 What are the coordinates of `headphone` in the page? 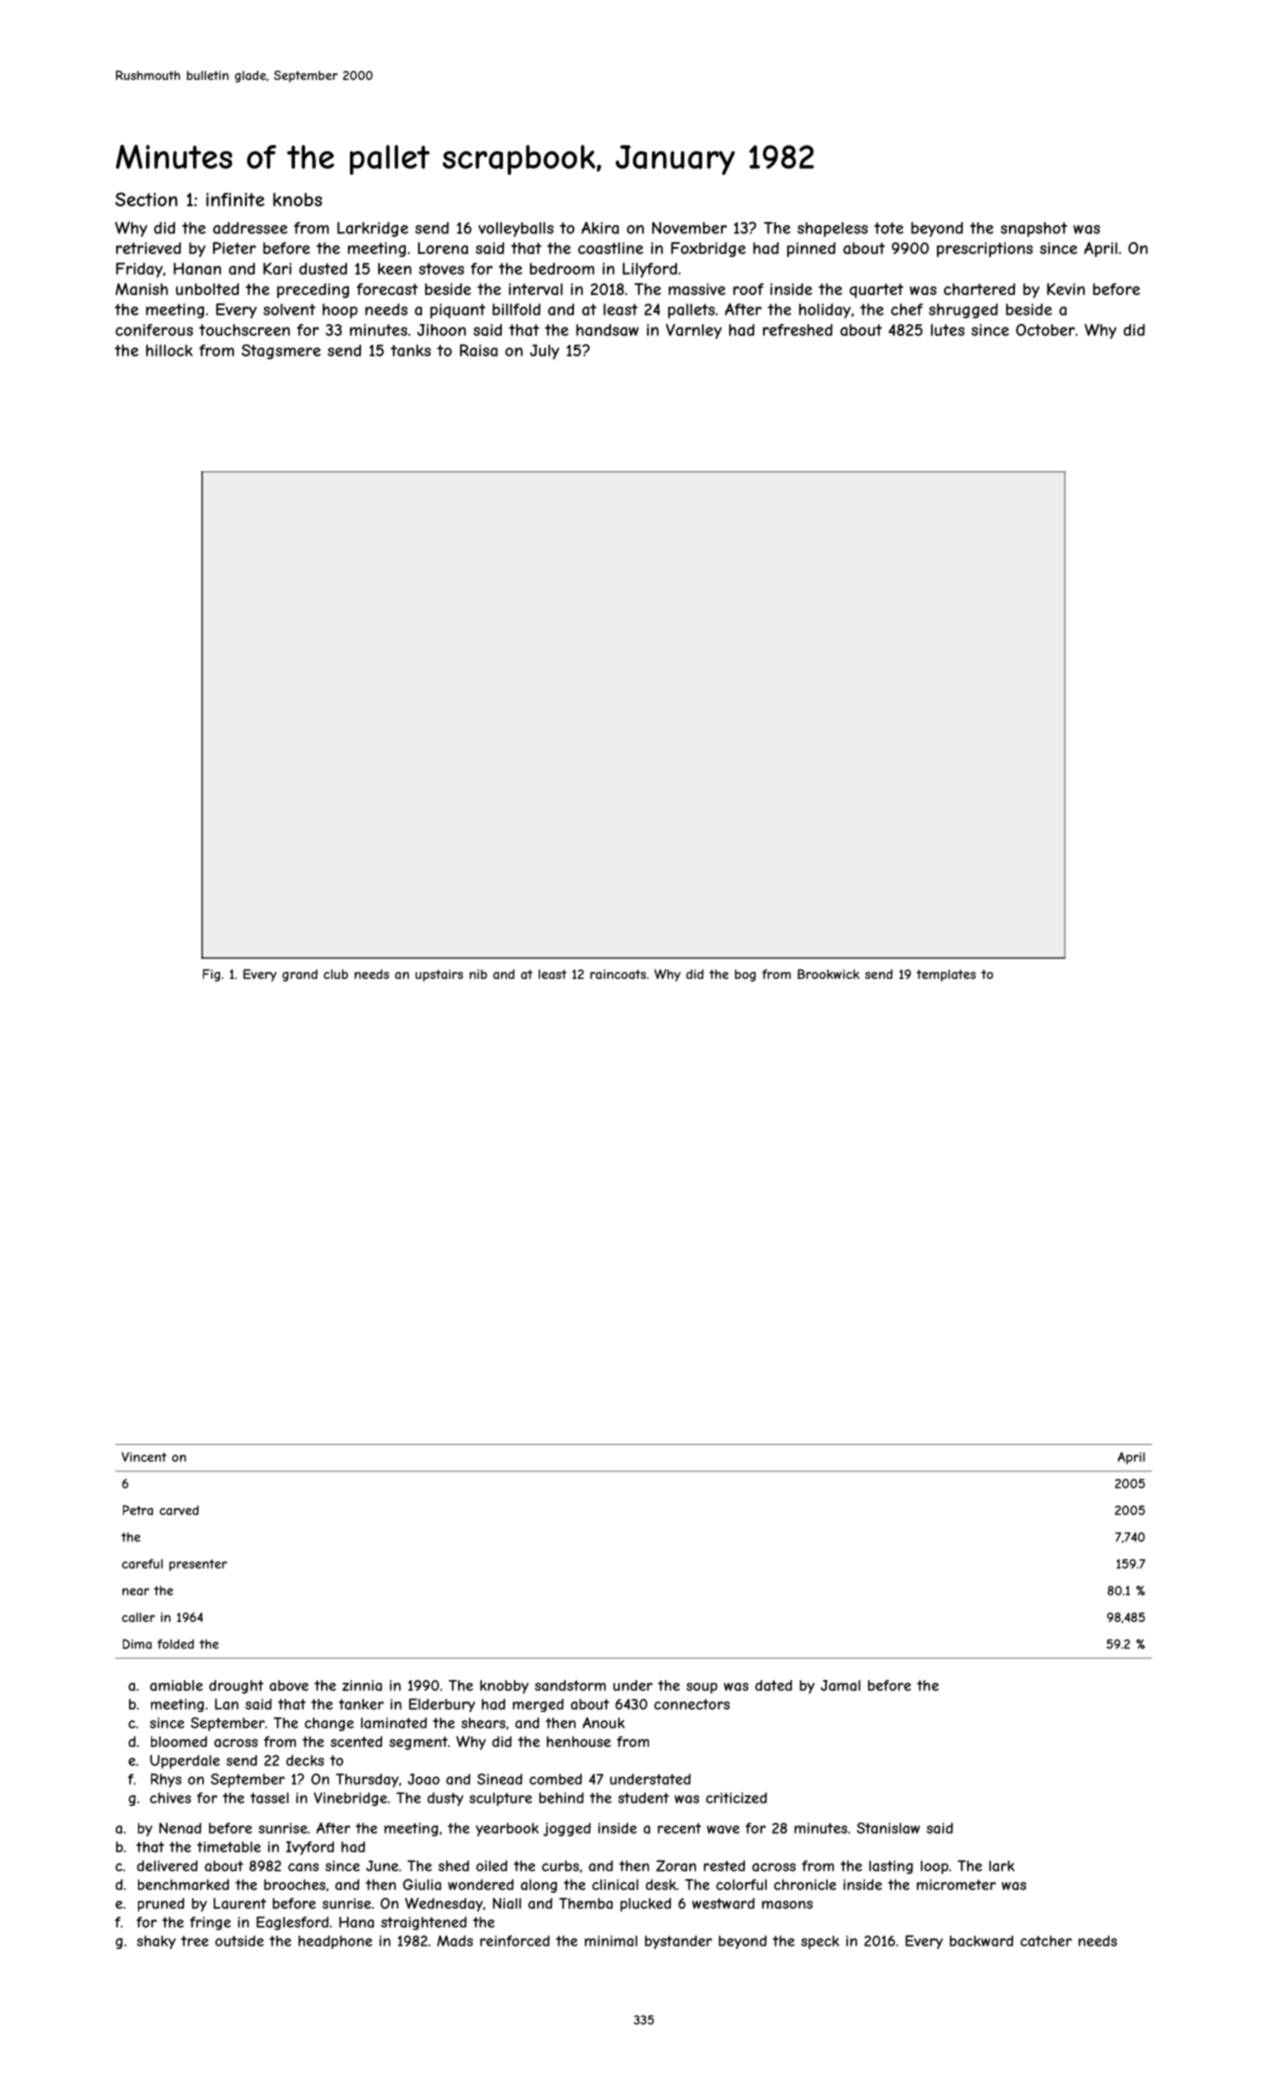 It's located at (335, 1942).
